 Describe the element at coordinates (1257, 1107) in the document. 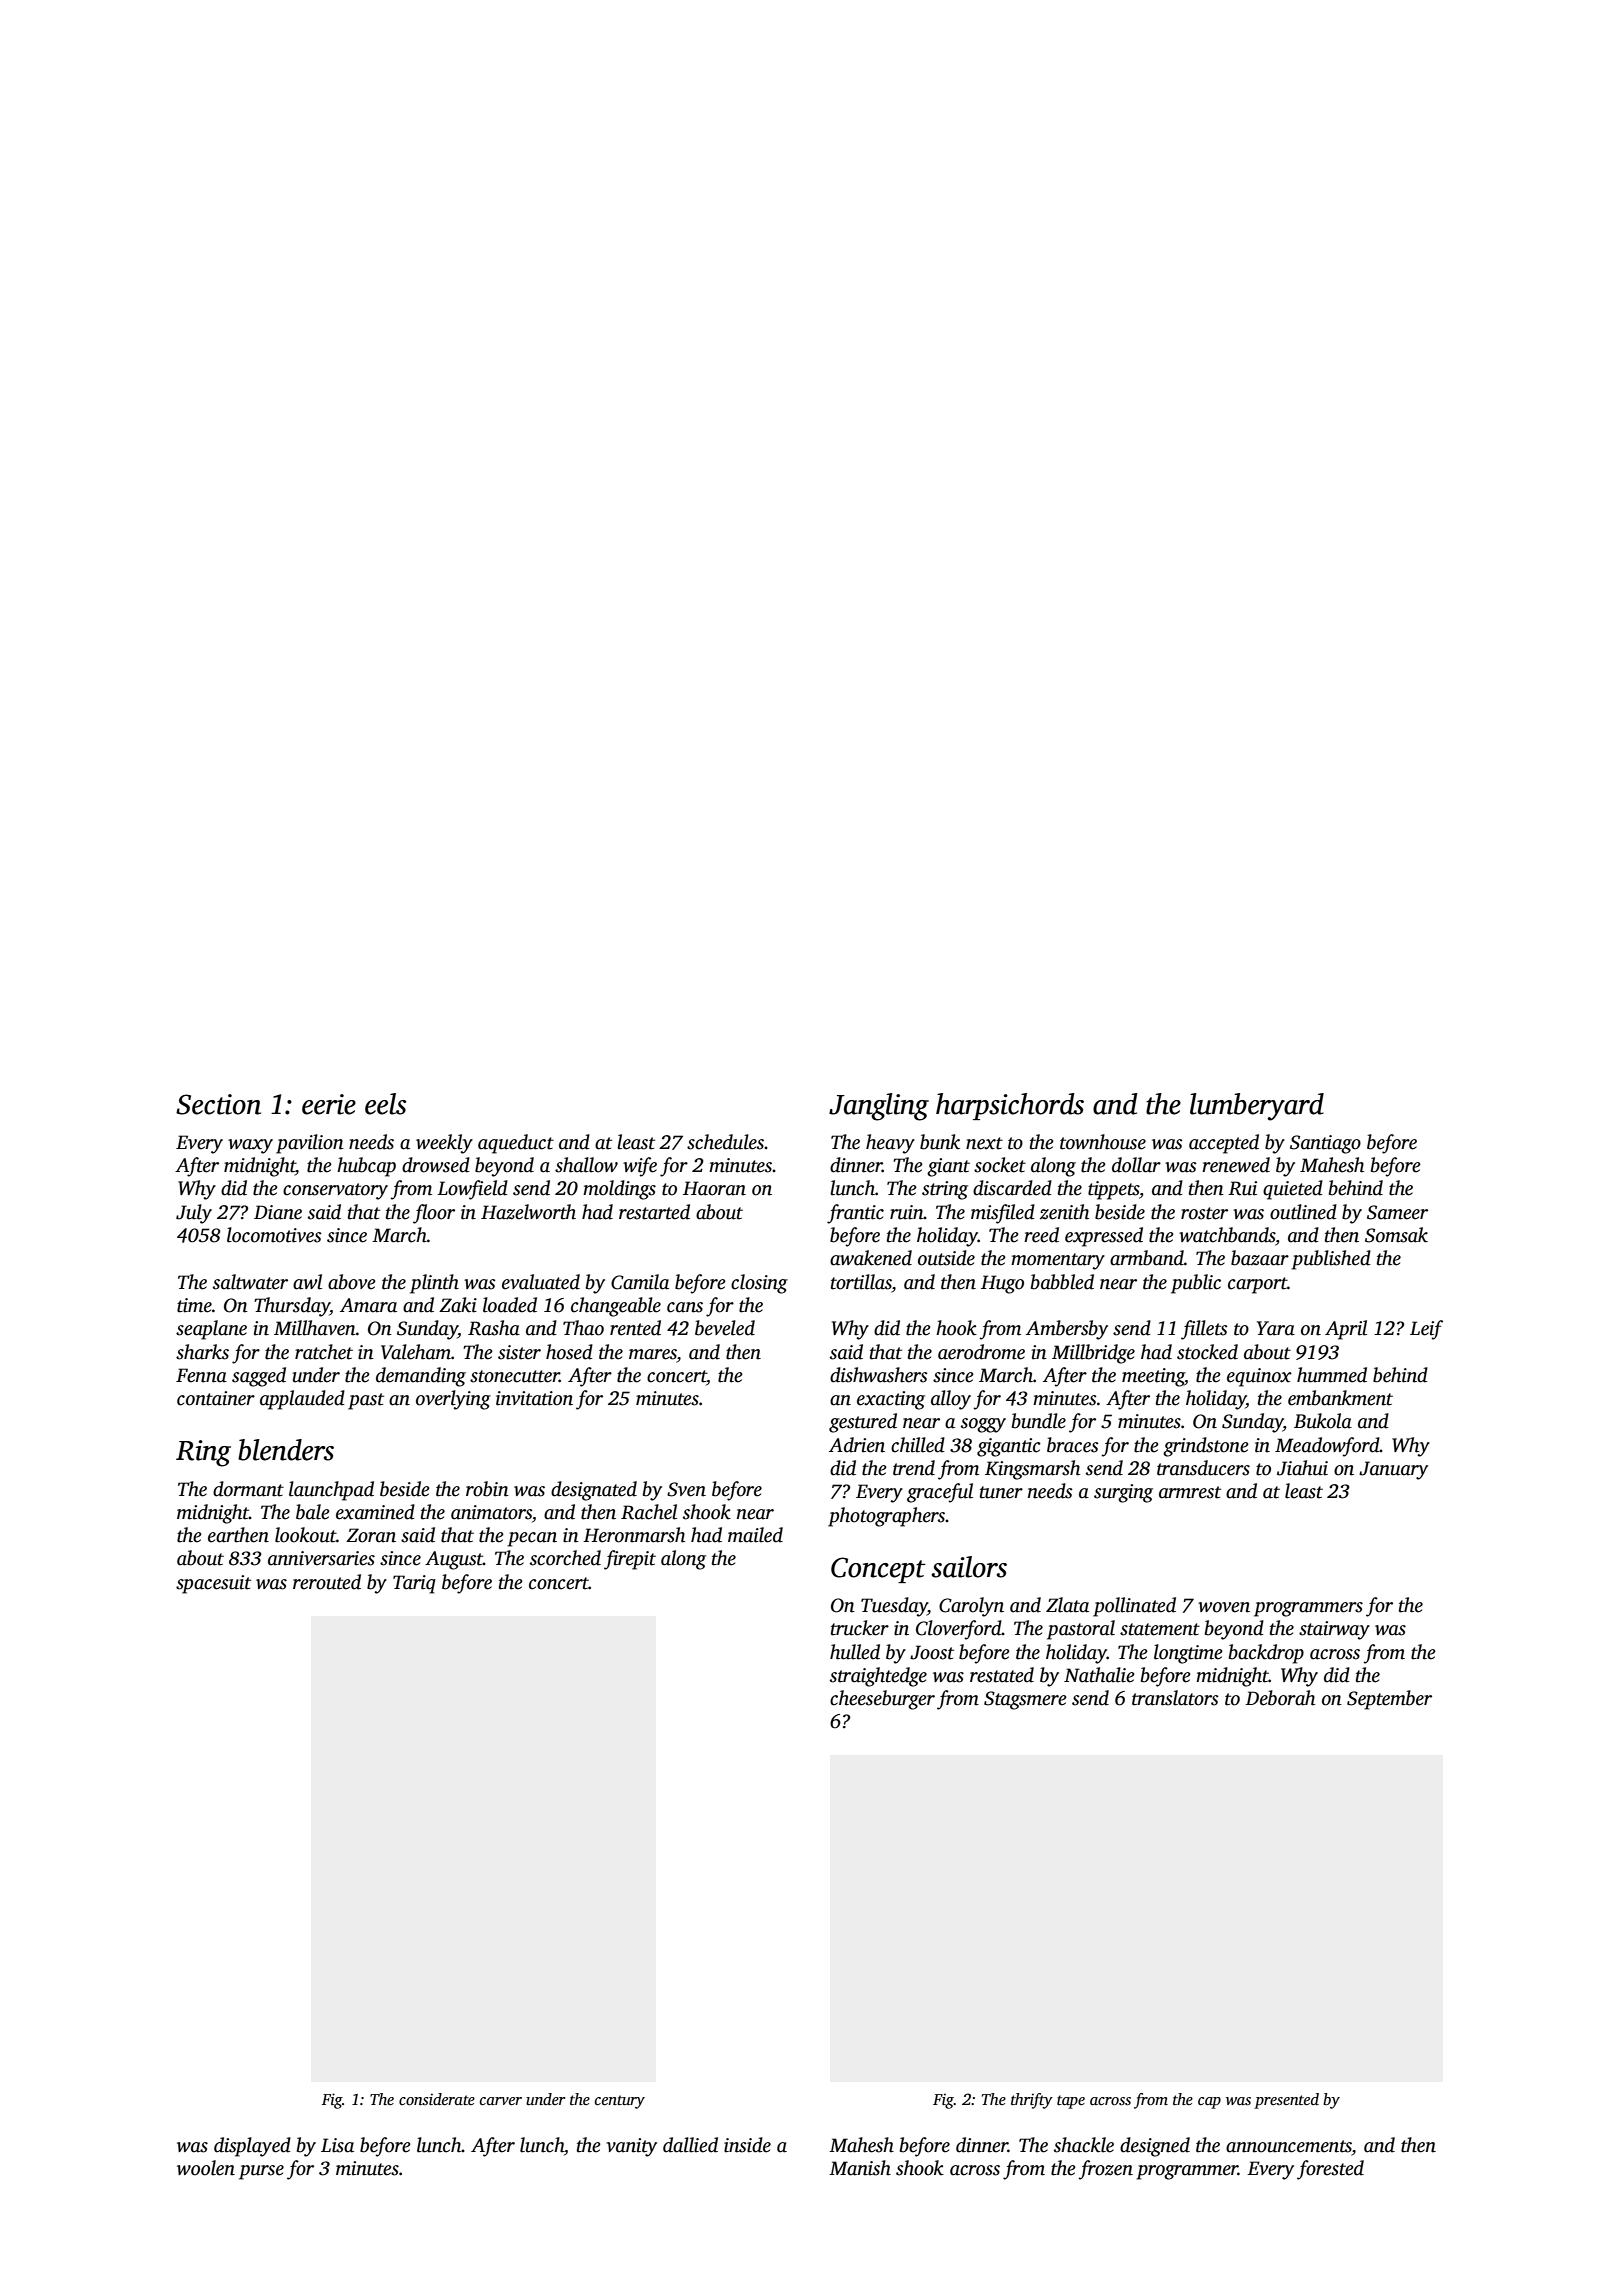

I see `lumberyard` at that location.
